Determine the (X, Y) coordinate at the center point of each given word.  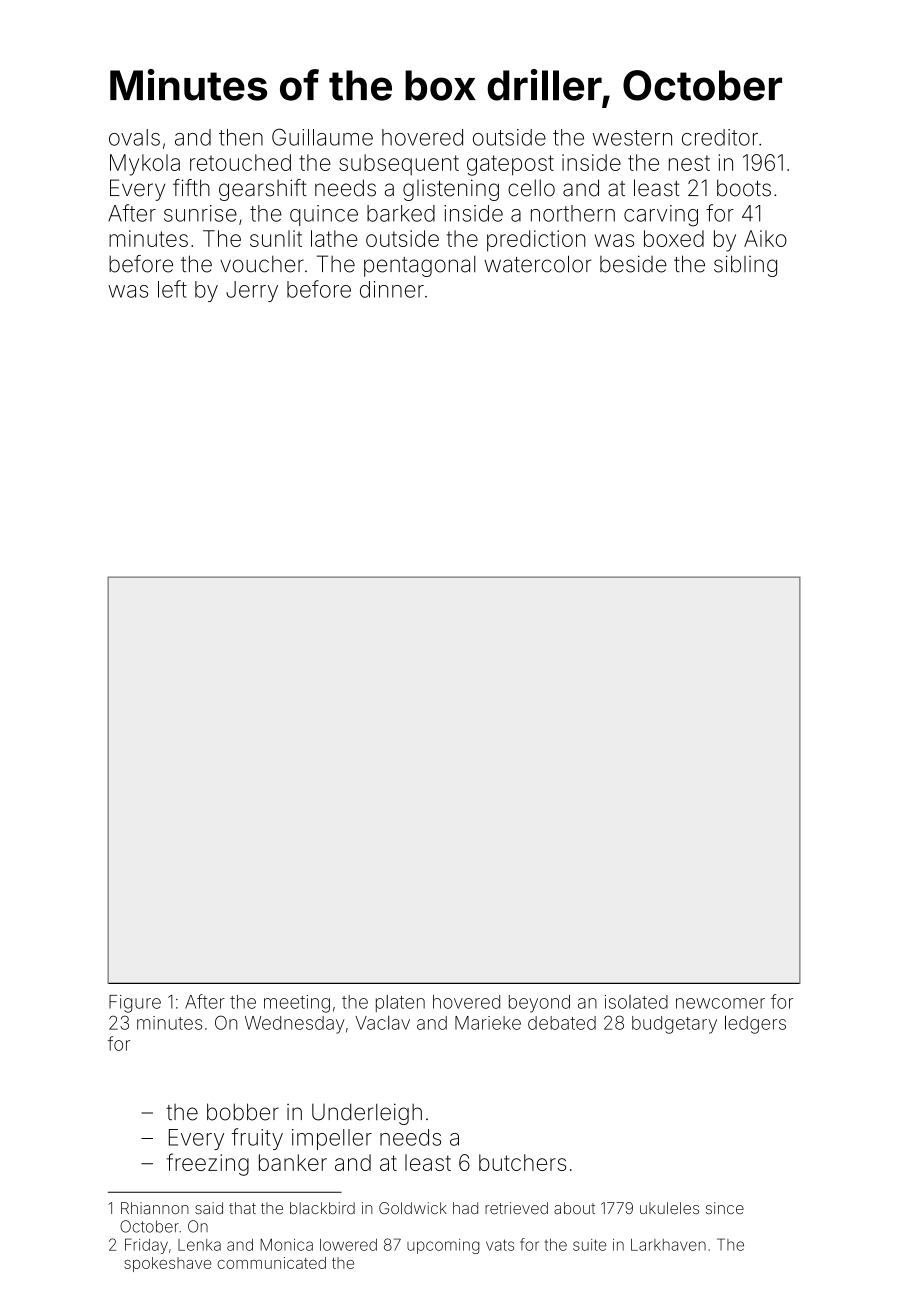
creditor (720, 137)
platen (400, 1003)
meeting (297, 1004)
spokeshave (167, 1264)
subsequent (399, 165)
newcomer (720, 1003)
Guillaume (322, 137)
